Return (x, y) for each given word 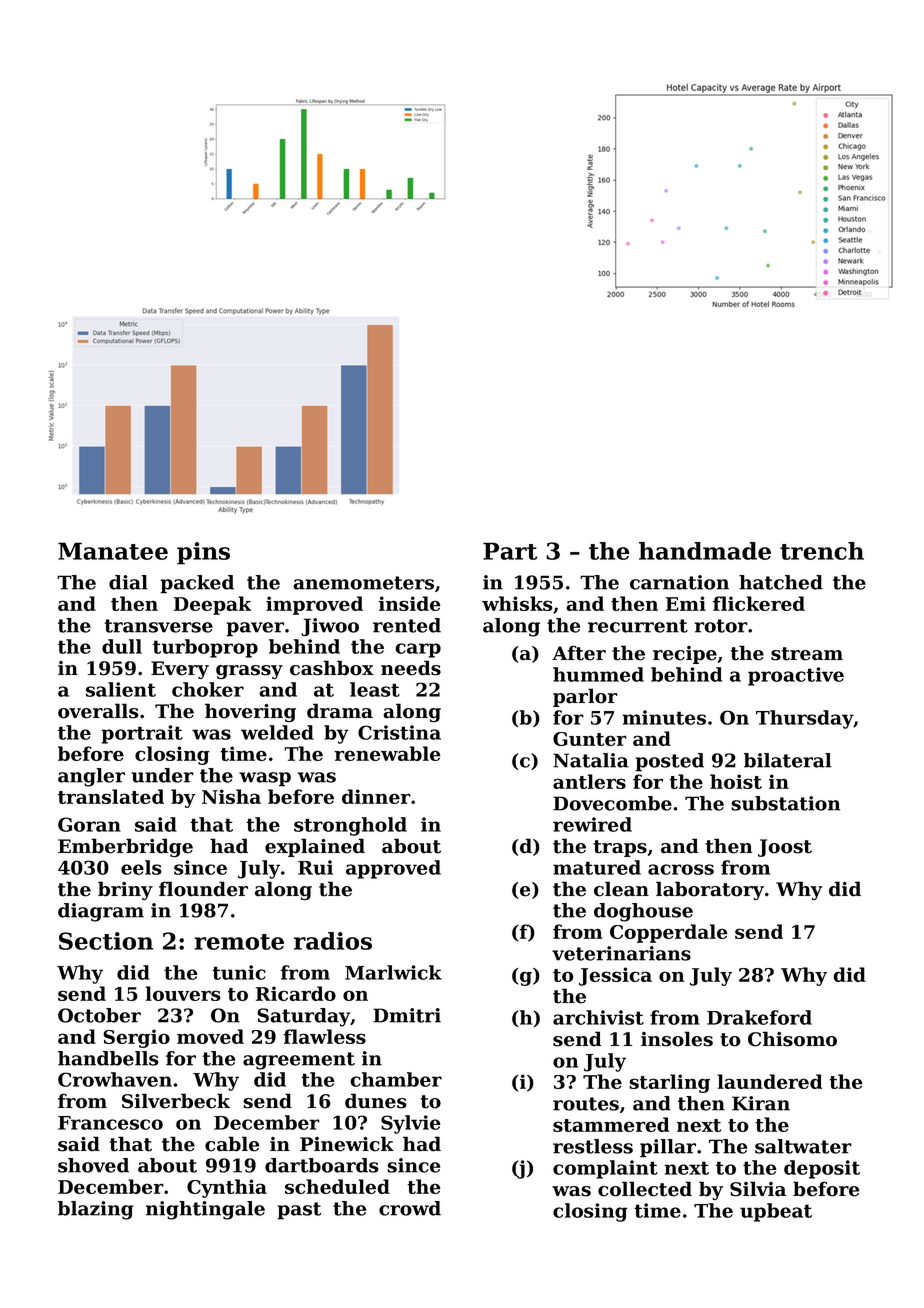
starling (669, 1083)
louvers (183, 993)
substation (785, 803)
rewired (592, 824)
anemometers (363, 583)
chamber (396, 1079)
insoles (677, 1039)
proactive (796, 676)
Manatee (113, 551)
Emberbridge (125, 848)
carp (418, 650)
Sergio (136, 1038)
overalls (98, 711)
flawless (324, 1036)
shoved (93, 1165)
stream (807, 654)
